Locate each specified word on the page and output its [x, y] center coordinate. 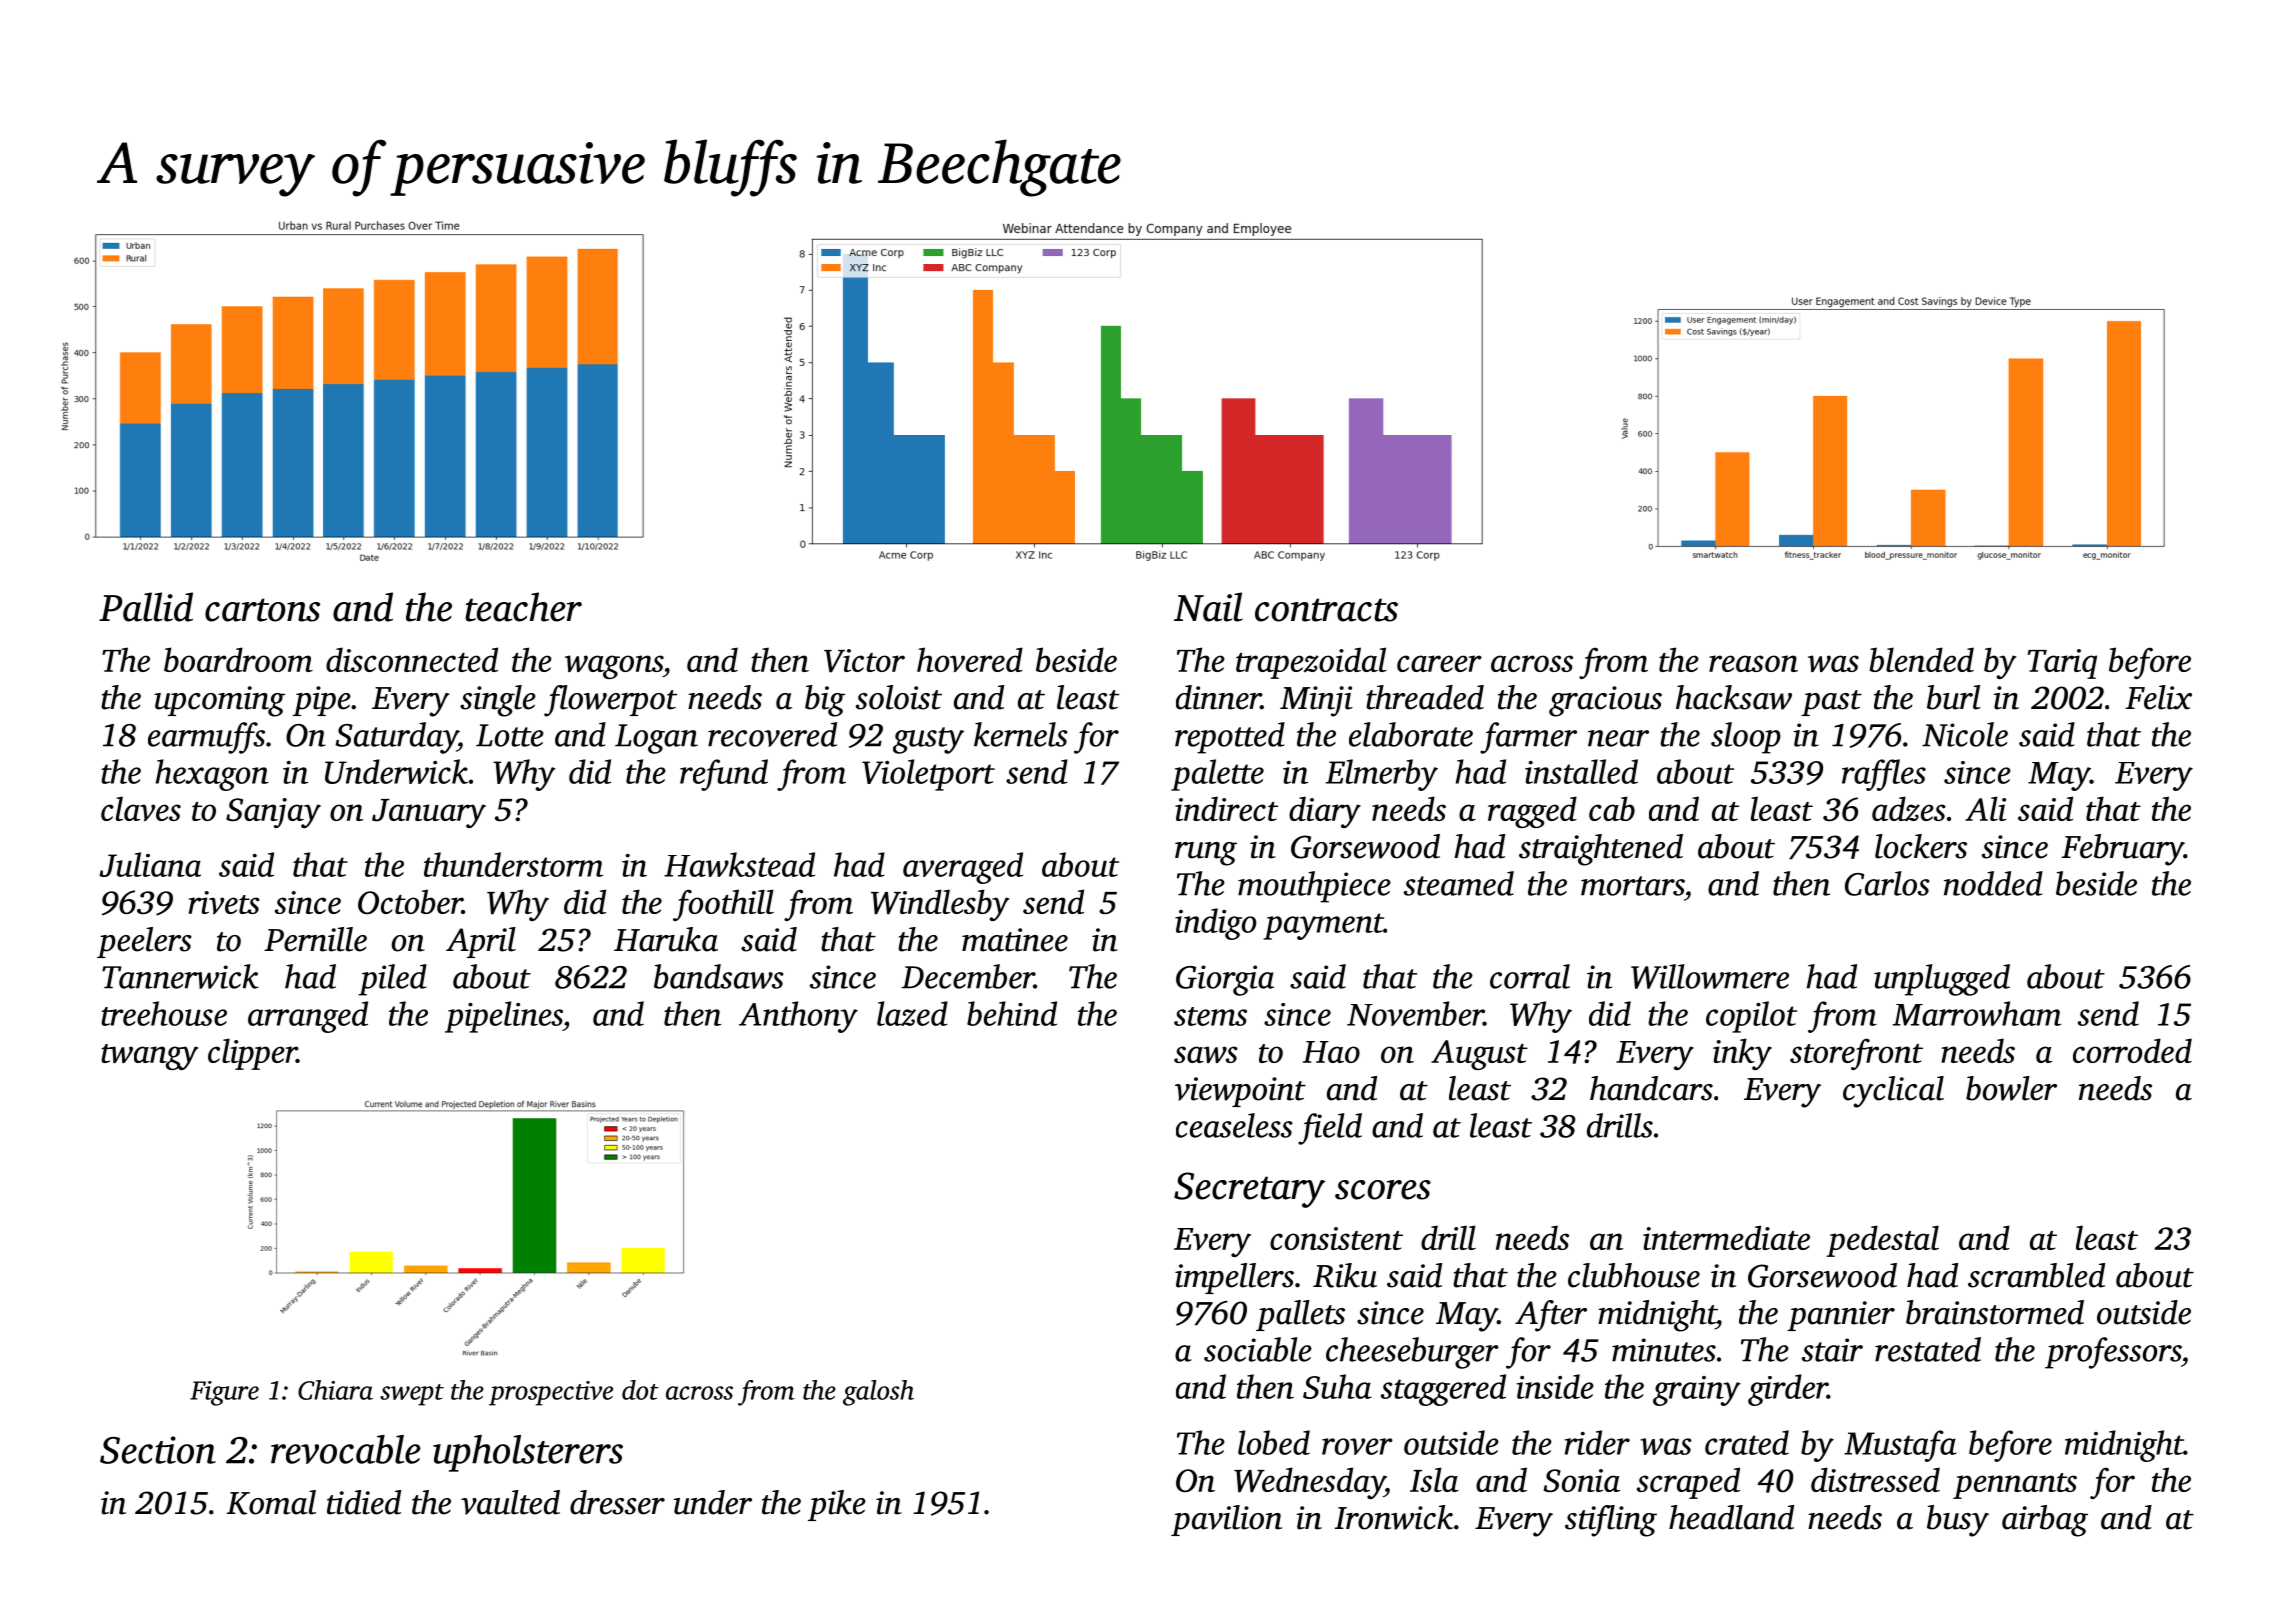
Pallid [146, 607]
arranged [308, 1017]
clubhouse [1634, 1275]
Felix [2158, 697]
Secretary [1249, 1190]
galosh [878, 1393]
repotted [1230, 738]
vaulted [510, 1502]
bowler [2011, 1088]
